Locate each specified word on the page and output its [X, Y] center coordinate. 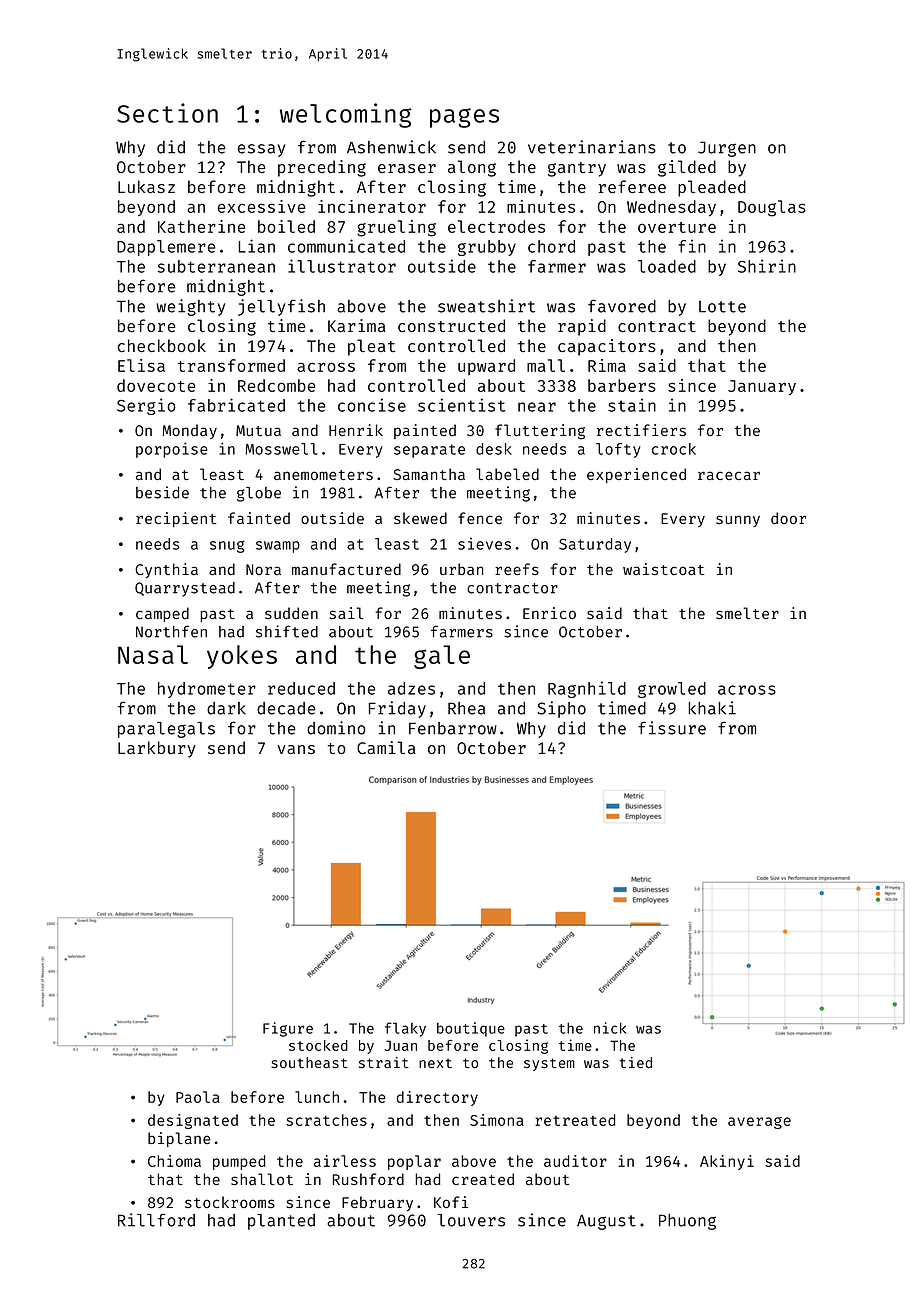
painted [425, 431]
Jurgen [727, 149]
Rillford [156, 1220]
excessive [261, 206]
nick [610, 1028]
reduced [301, 688]
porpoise [172, 450]
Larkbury [157, 749]
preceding [322, 168]
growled [672, 690]
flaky [405, 1029]
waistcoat [663, 569]
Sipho [562, 709]
